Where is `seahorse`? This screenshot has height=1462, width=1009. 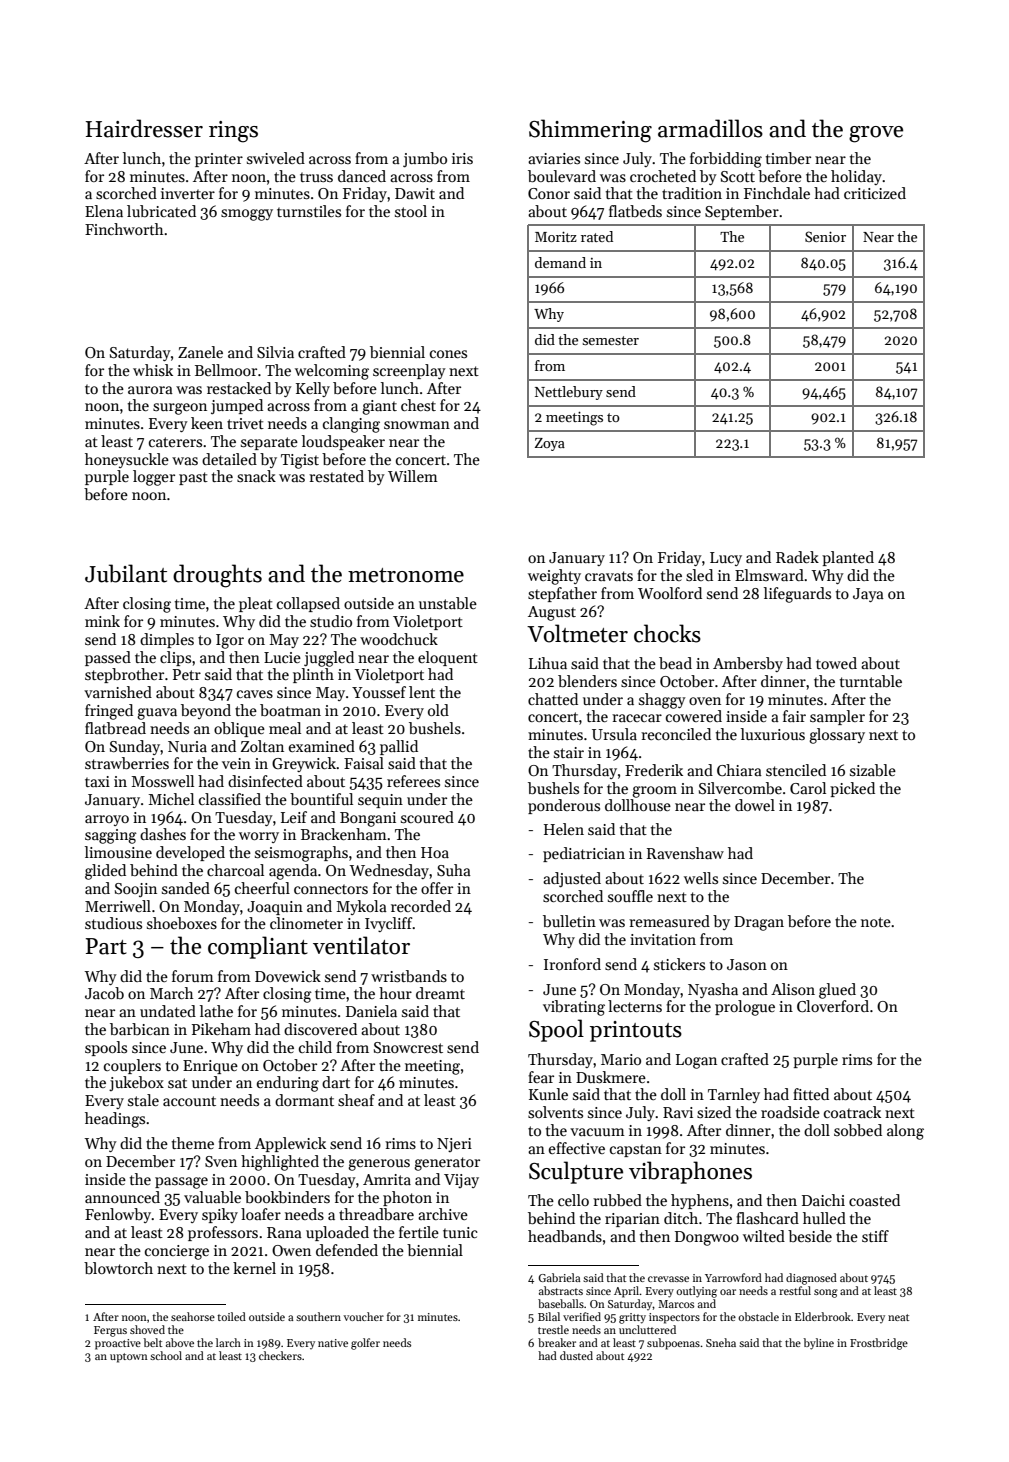
seahorse is located at coordinates (193, 1316).
